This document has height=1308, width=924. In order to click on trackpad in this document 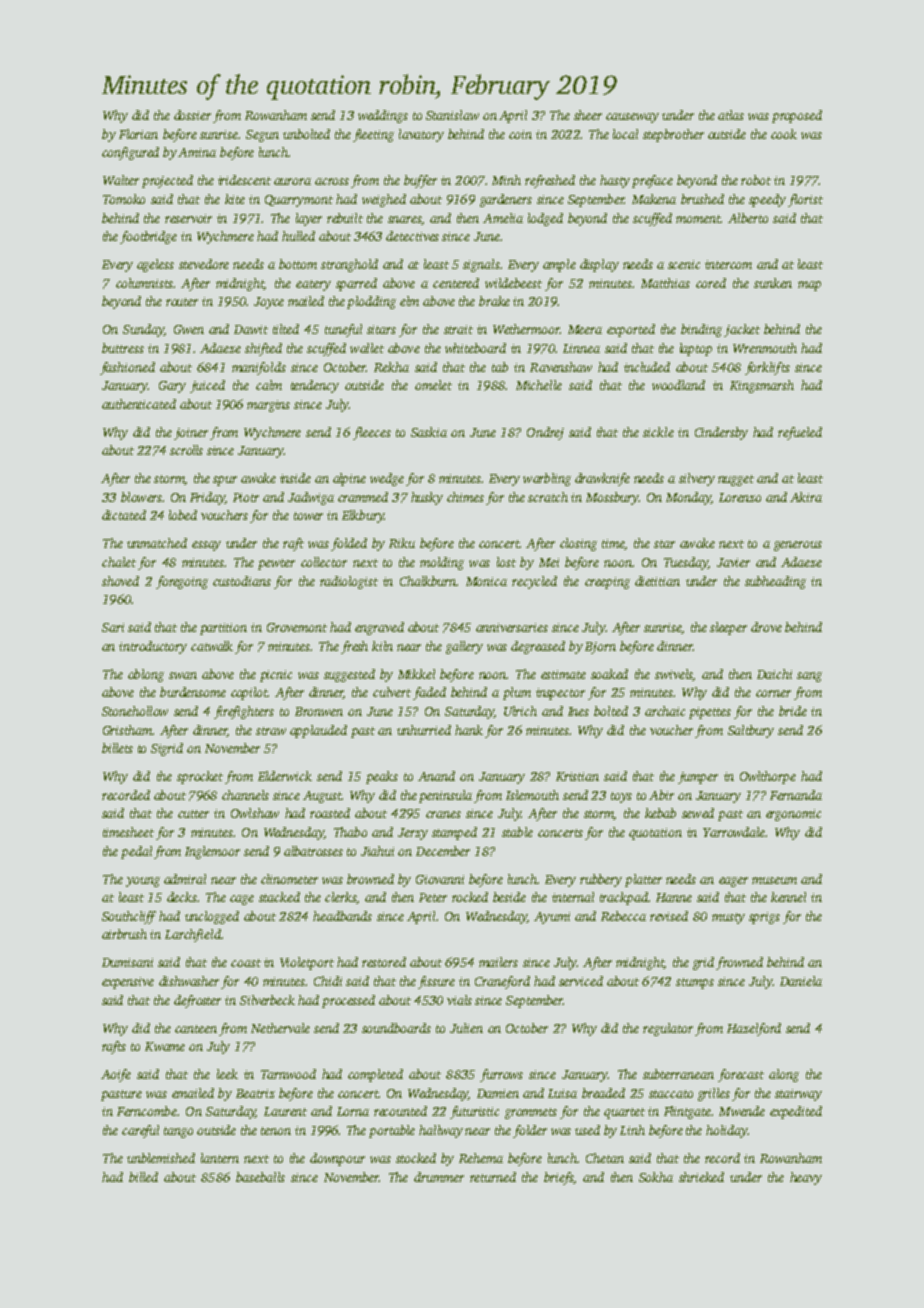, I will do `click(624, 898)`.
